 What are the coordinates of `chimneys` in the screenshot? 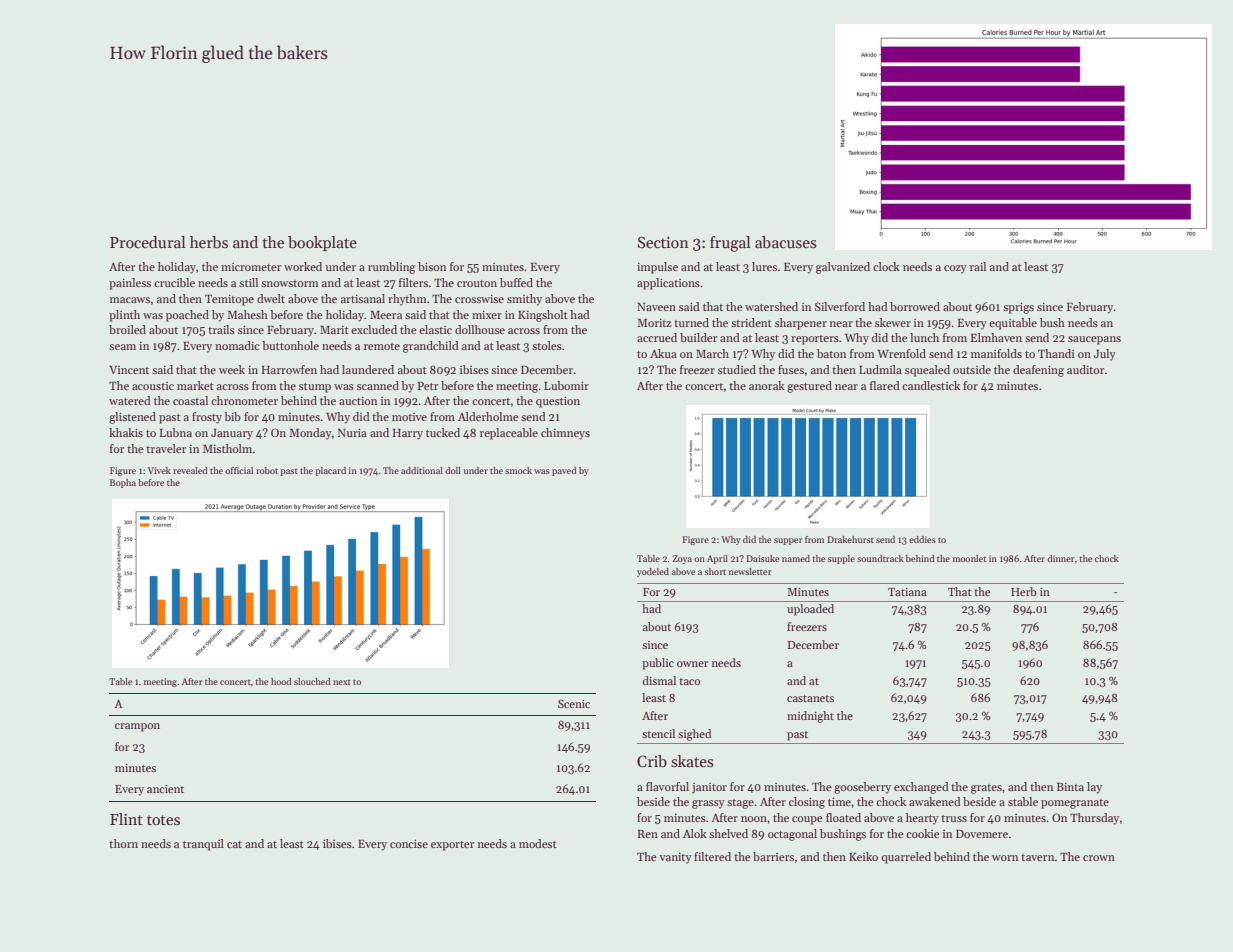 It's located at (565, 434).
